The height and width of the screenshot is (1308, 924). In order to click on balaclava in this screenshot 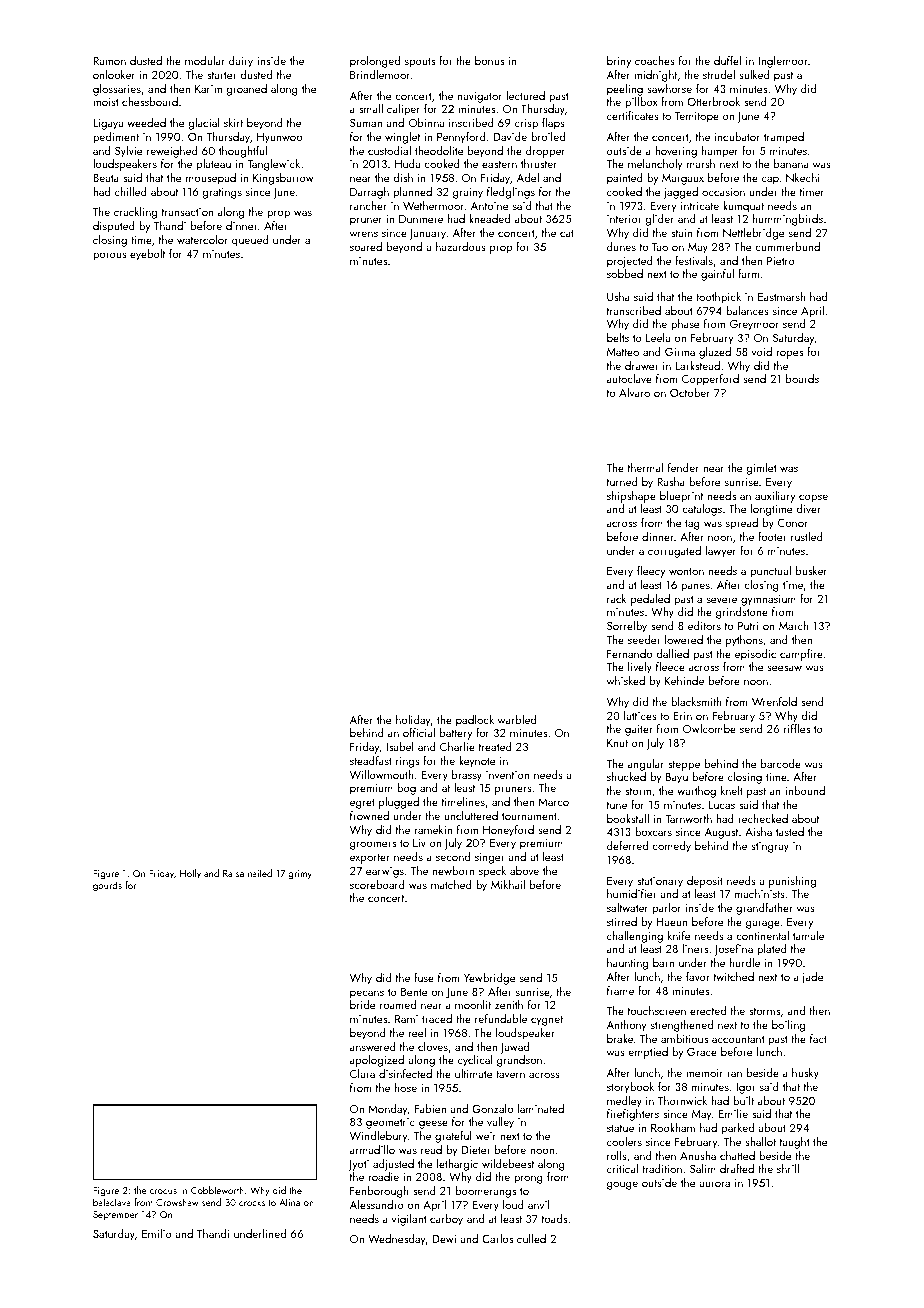, I will do `click(112, 1202)`.
